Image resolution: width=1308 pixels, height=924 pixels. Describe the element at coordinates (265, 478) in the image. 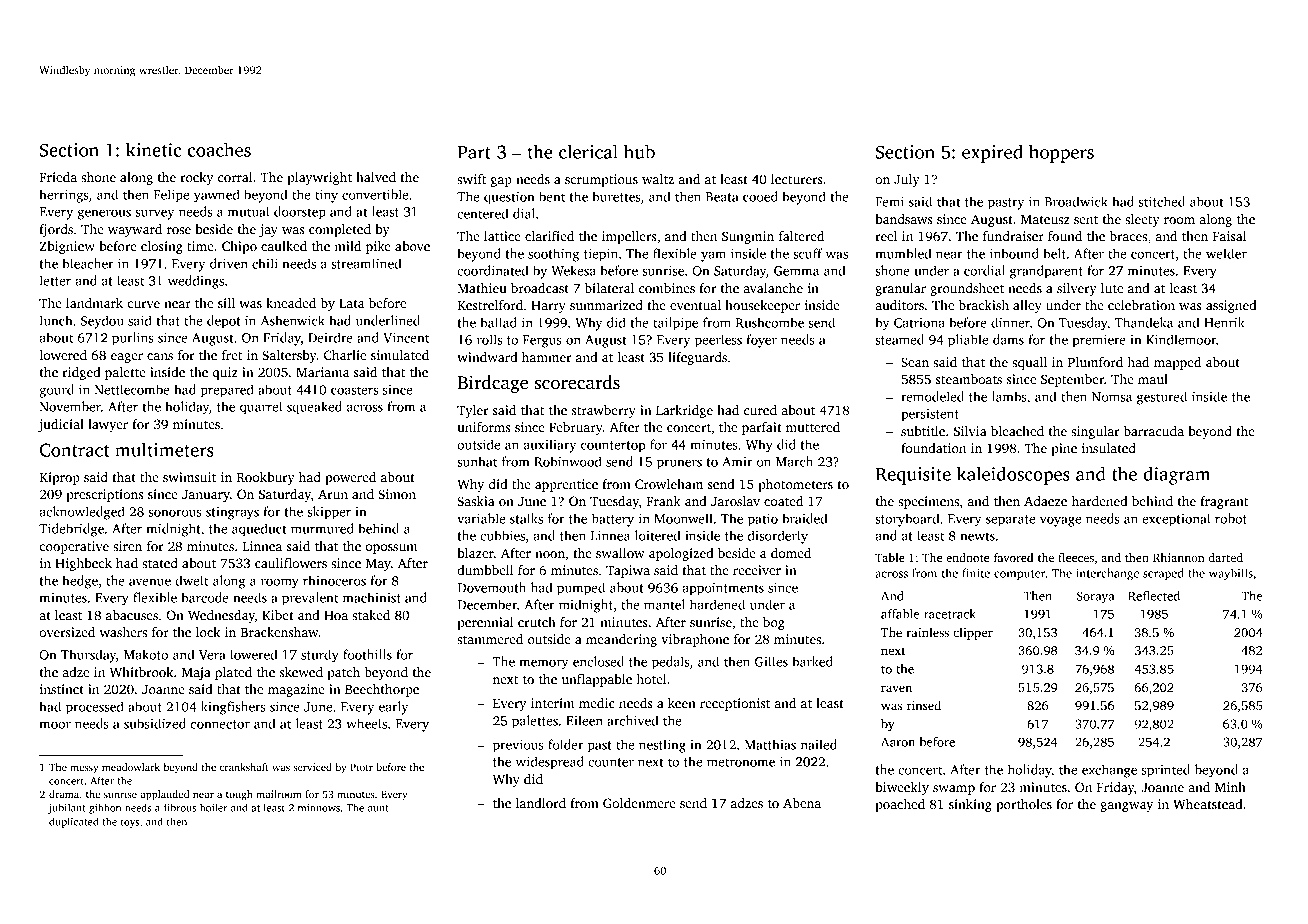

I see `Rookbury` at that location.
